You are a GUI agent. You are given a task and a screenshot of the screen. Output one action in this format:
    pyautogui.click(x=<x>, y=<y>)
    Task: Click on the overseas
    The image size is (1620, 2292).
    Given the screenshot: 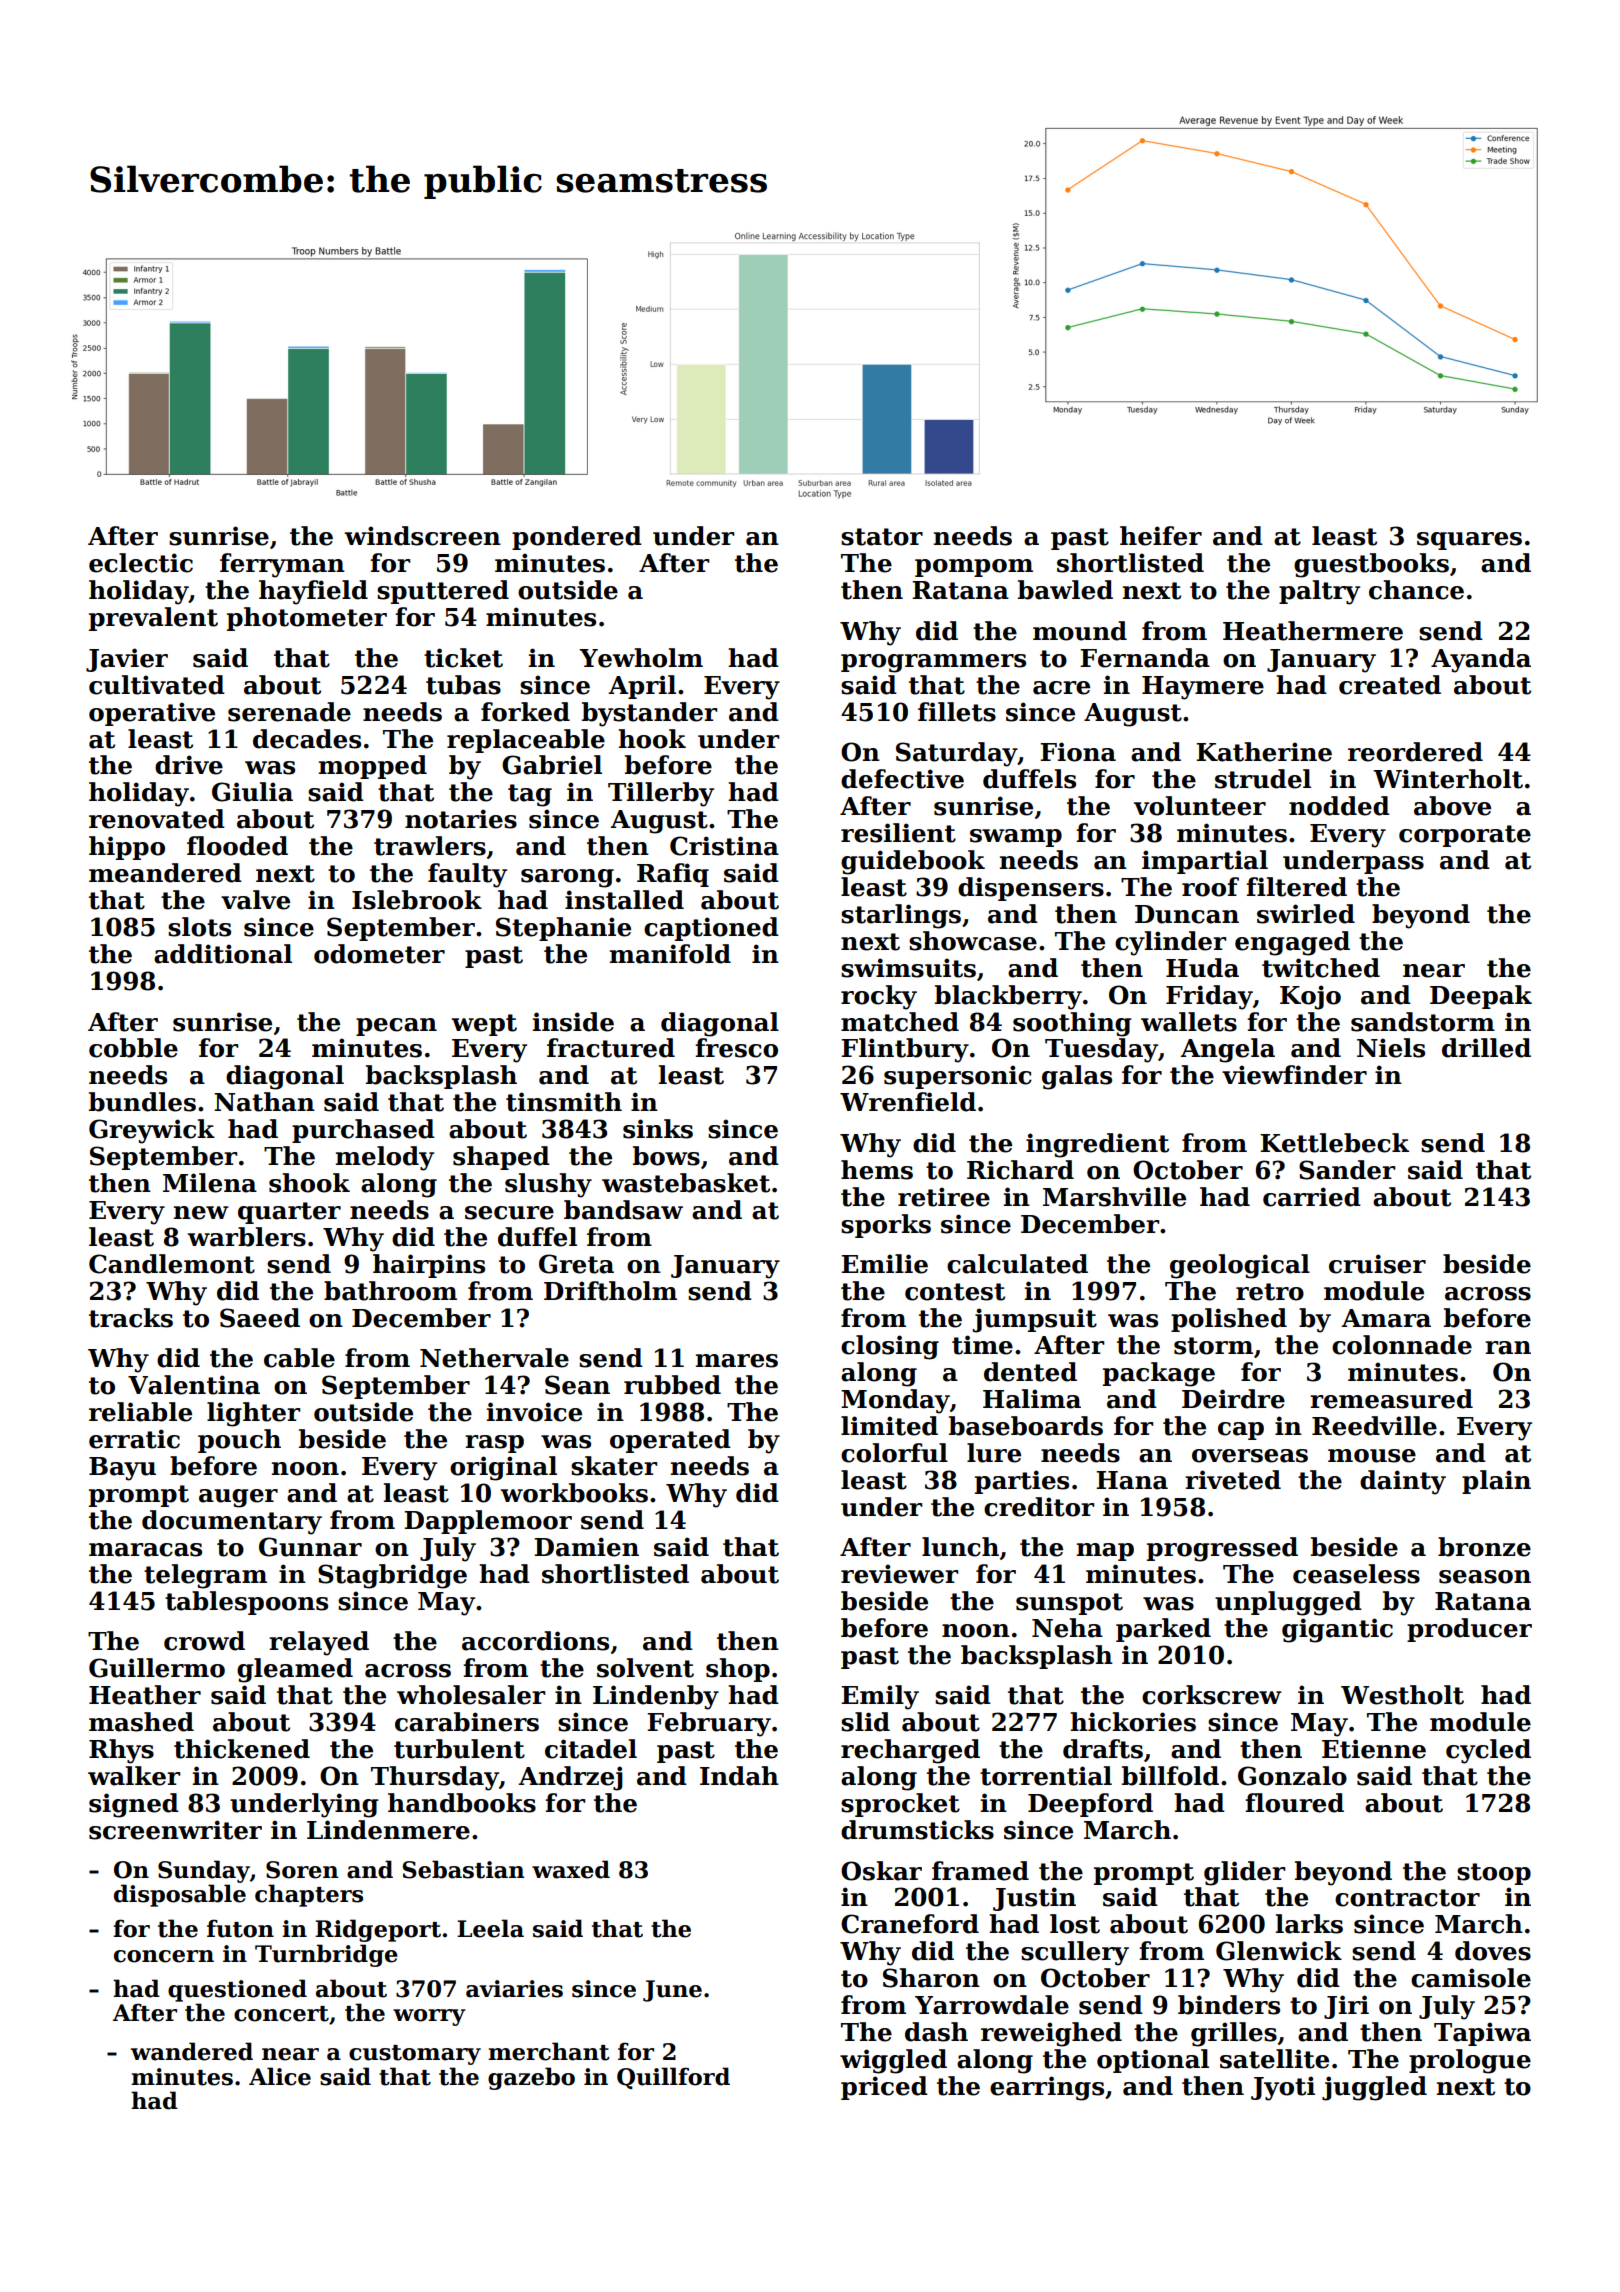 What is the action you would take?
    pyautogui.click(x=1250, y=1456)
